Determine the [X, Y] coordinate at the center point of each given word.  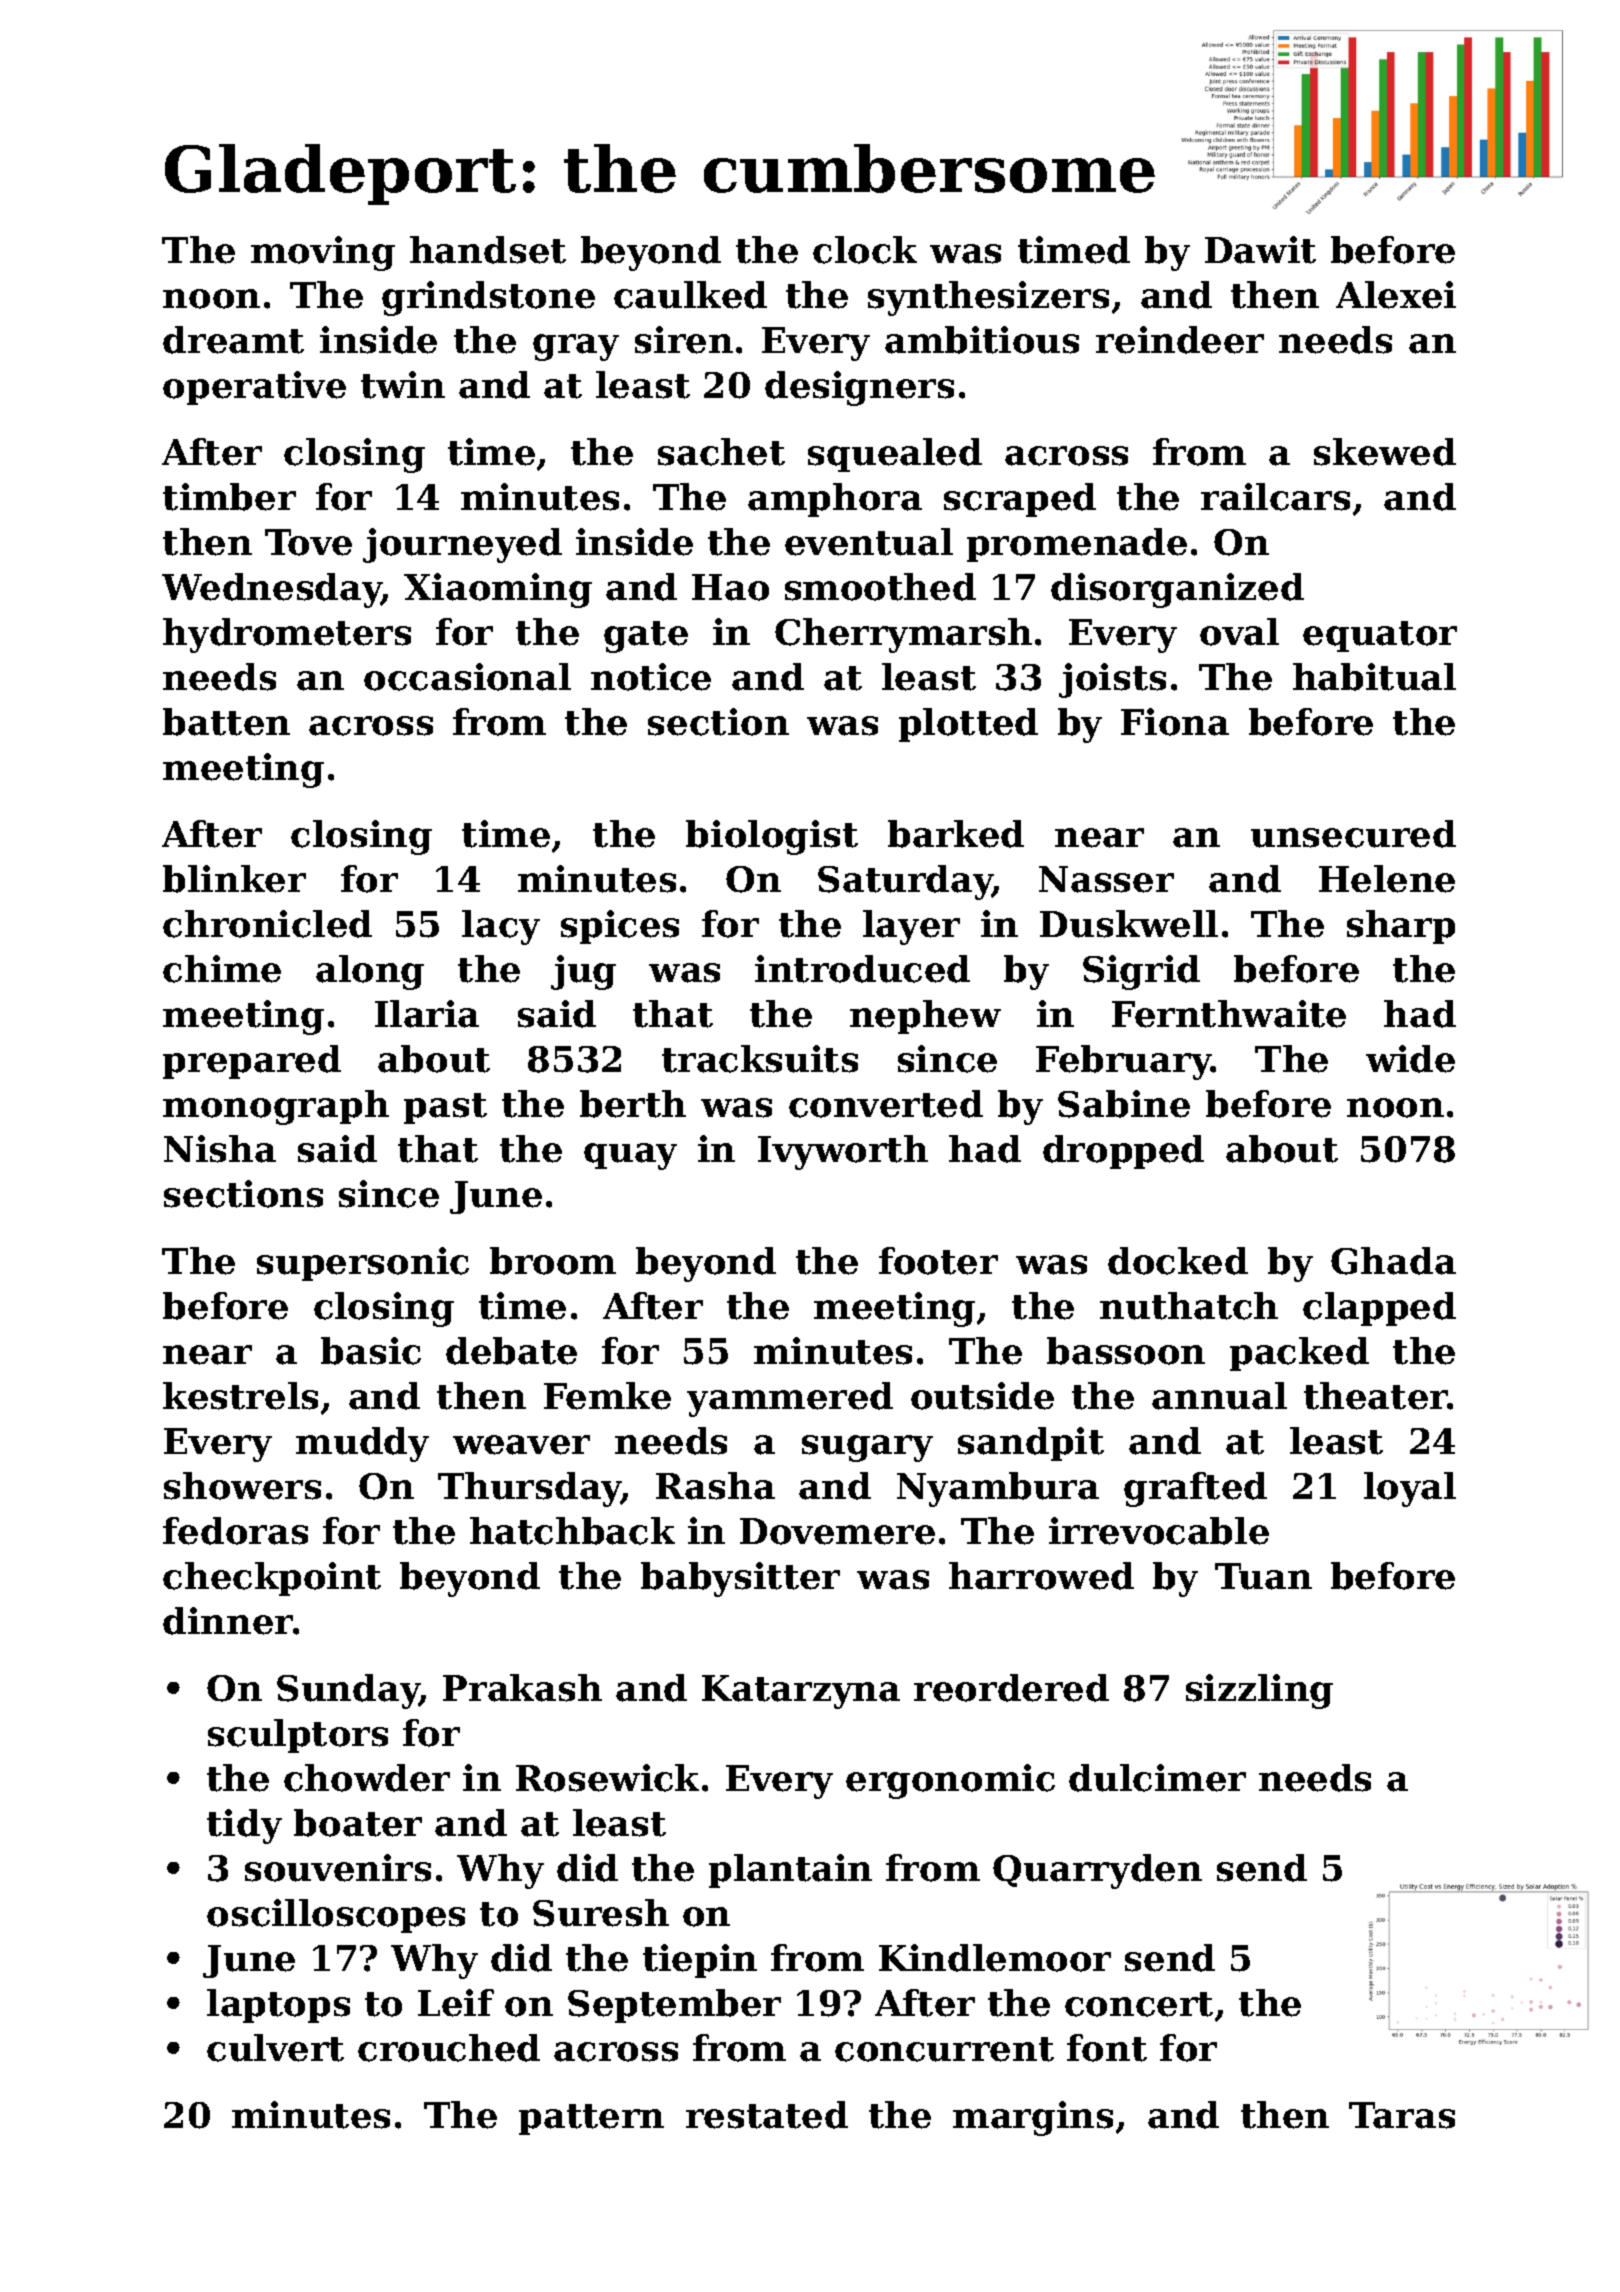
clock [865, 250]
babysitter [740, 1579]
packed [1299, 1354]
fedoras [235, 1531]
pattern [591, 2119]
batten [226, 722]
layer [911, 927]
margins [1033, 2118]
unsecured [1353, 834]
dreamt [233, 340]
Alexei [1396, 295]
